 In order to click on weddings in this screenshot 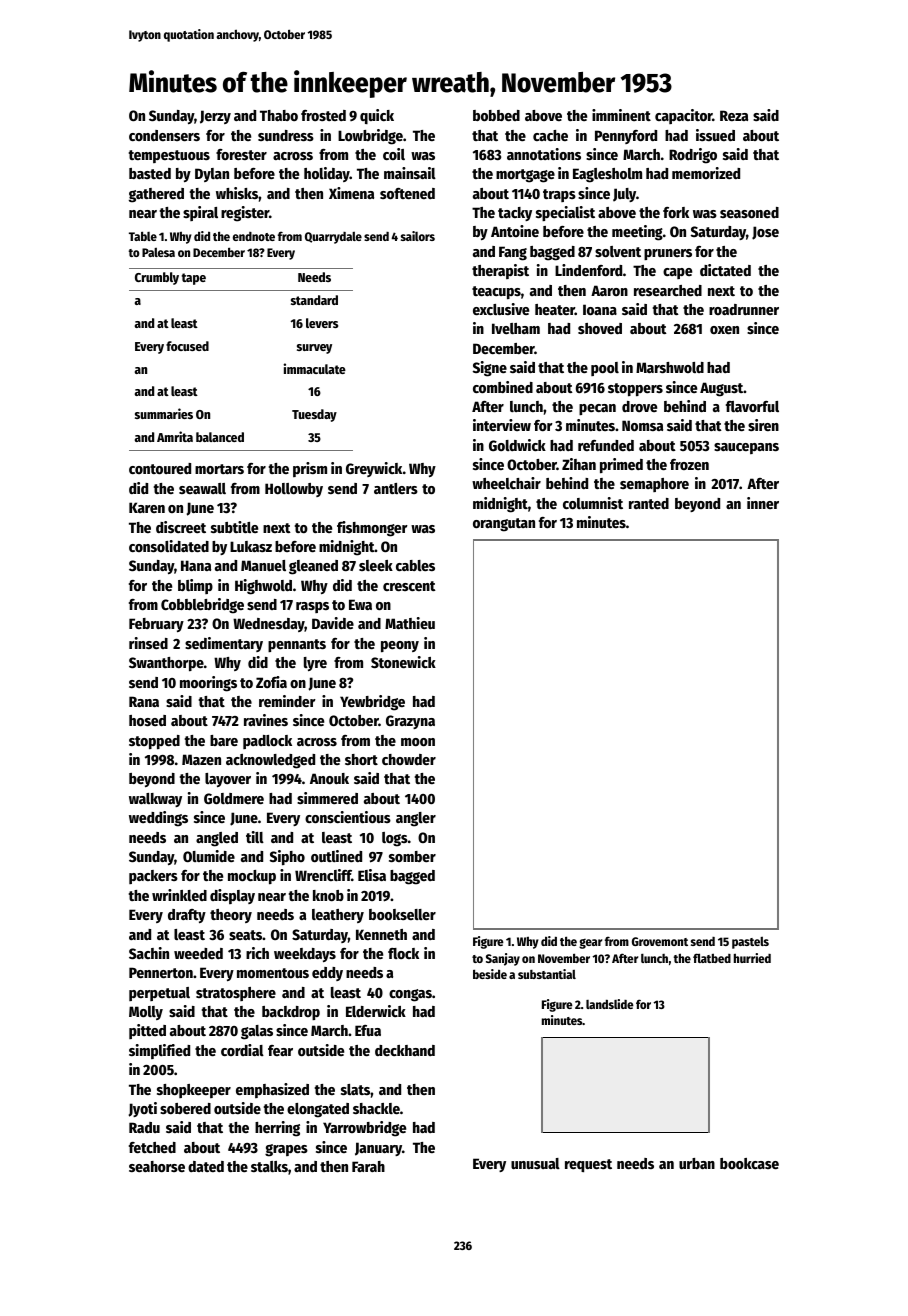, I will do `click(158, 819)`.
